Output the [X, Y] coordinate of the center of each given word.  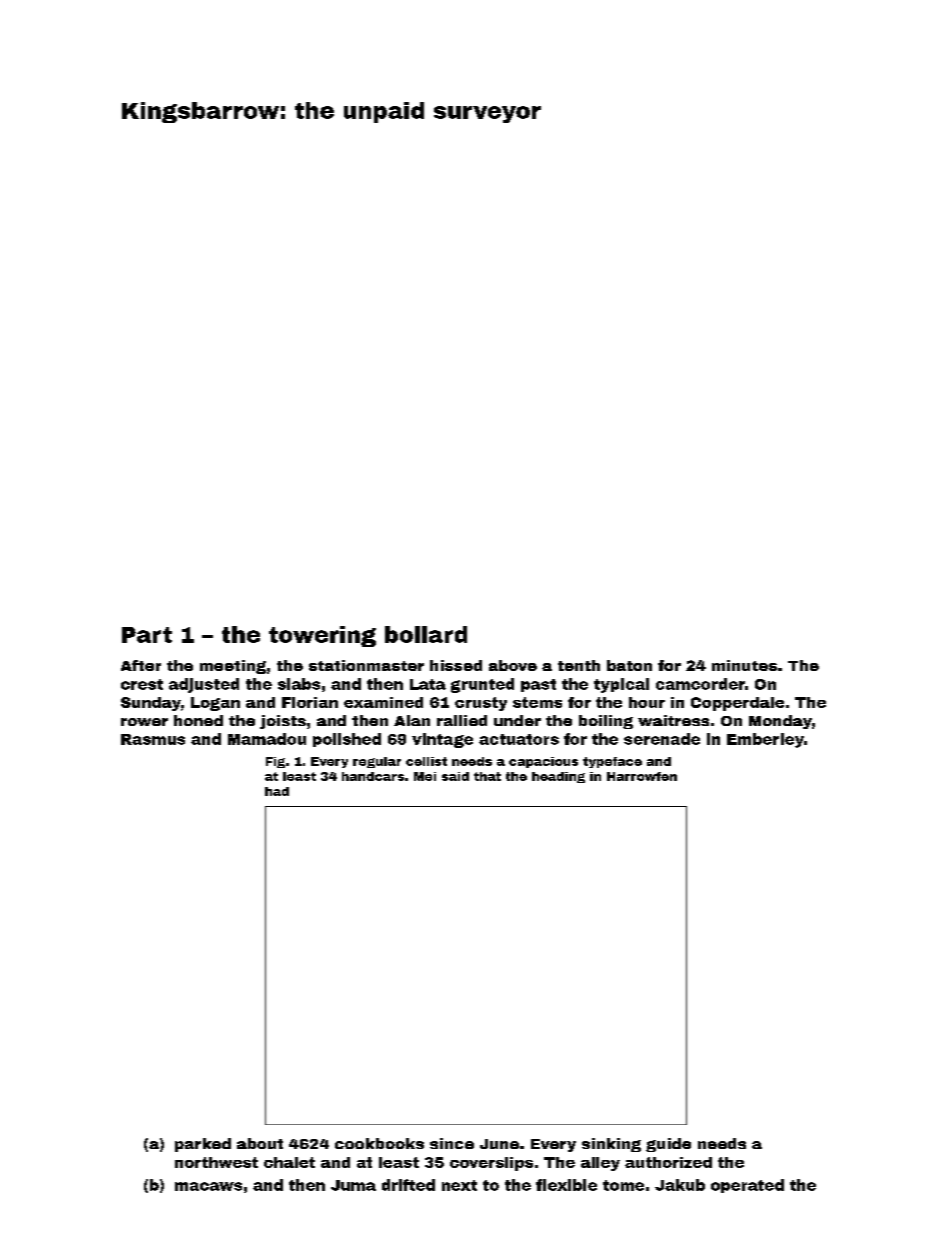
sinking [611, 1145]
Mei [425, 776]
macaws [208, 1186]
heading [558, 777]
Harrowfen [642, 776]
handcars [373, 776]
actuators [519, 739]
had [277, 791]
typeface [612, 762]
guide [668, 1145]
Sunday [151, 704]
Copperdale [737, 704]
